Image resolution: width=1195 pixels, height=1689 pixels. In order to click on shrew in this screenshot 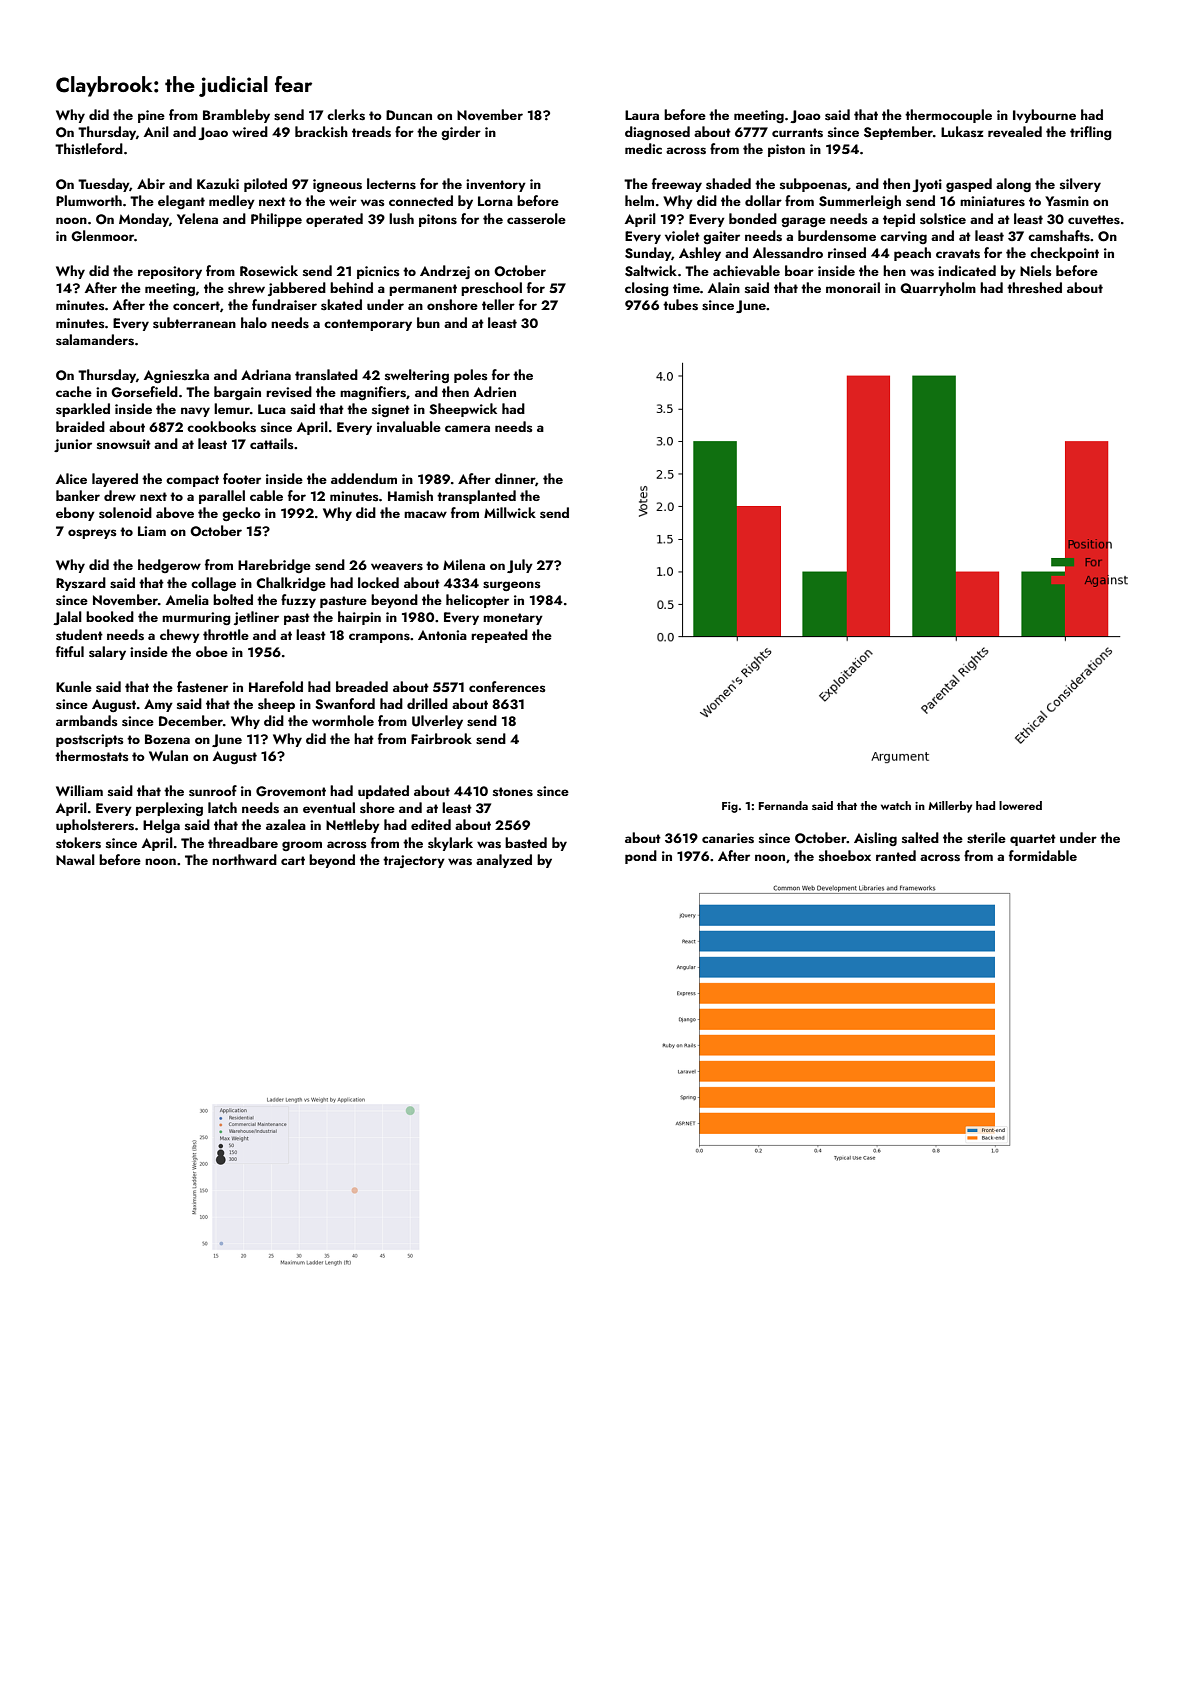, I will do `click(246, 288)`.
